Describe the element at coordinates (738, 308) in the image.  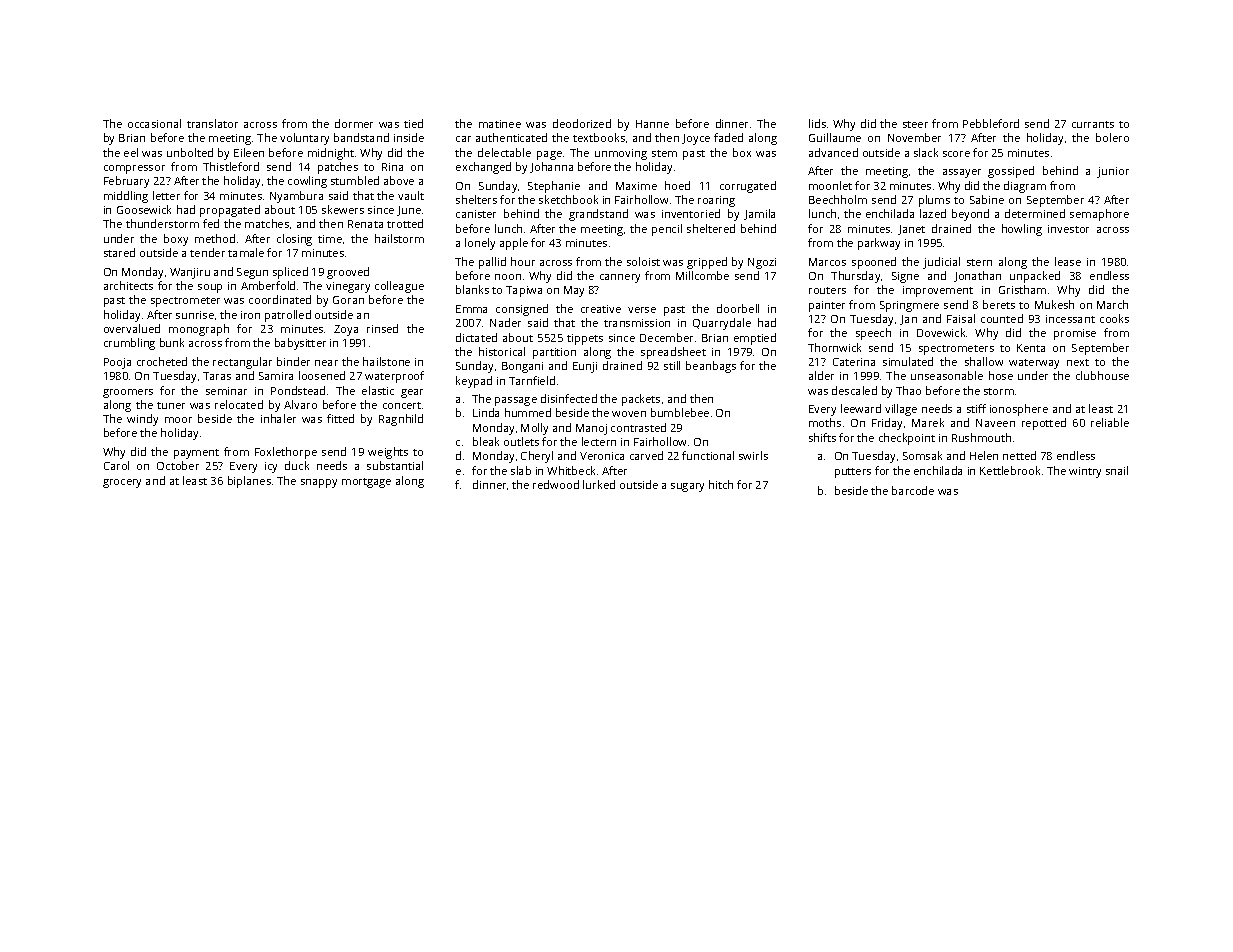
I see `doorbell` at that location.
